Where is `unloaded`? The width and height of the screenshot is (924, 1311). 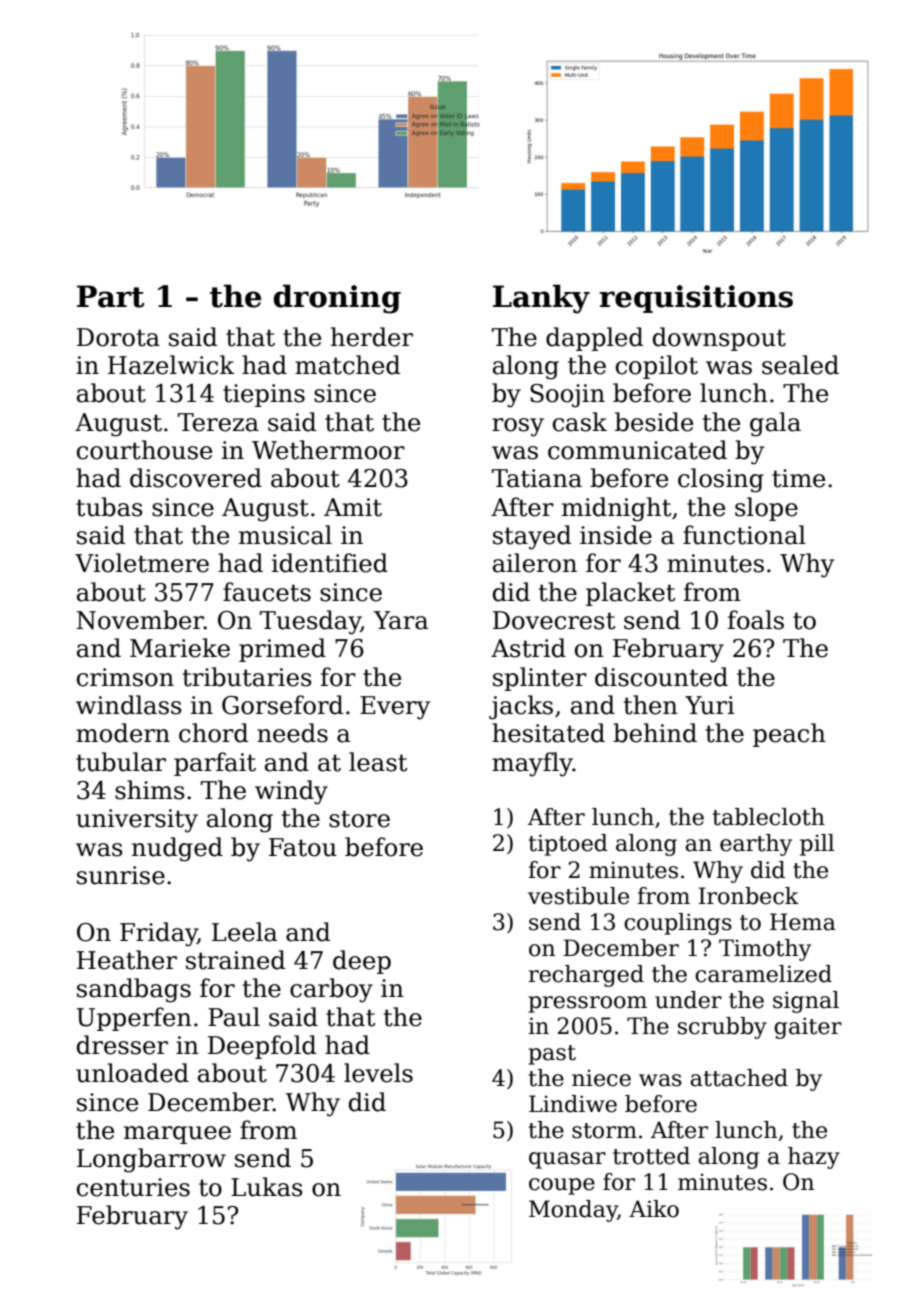 unloaded is located at coordinates (132, 1073).
